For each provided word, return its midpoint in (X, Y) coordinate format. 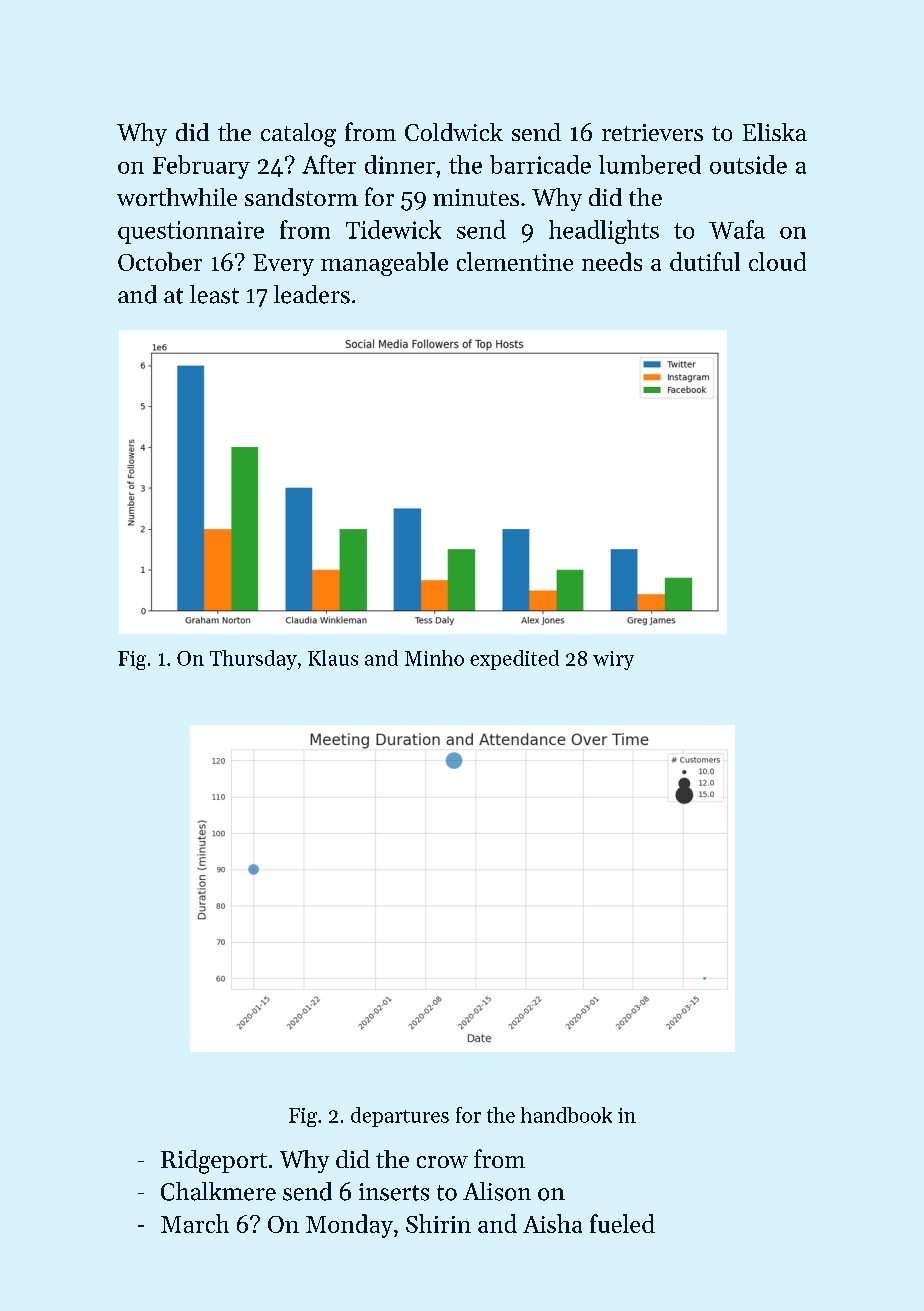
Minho (434, 658)
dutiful (705, 261)
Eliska (775, 132)
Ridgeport (214, 1162)
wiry (613, 660)
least (214, 294)
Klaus (333, 658)
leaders (312, 294)
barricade (540, 164)
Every (283, 265)
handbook (566, 1115)
